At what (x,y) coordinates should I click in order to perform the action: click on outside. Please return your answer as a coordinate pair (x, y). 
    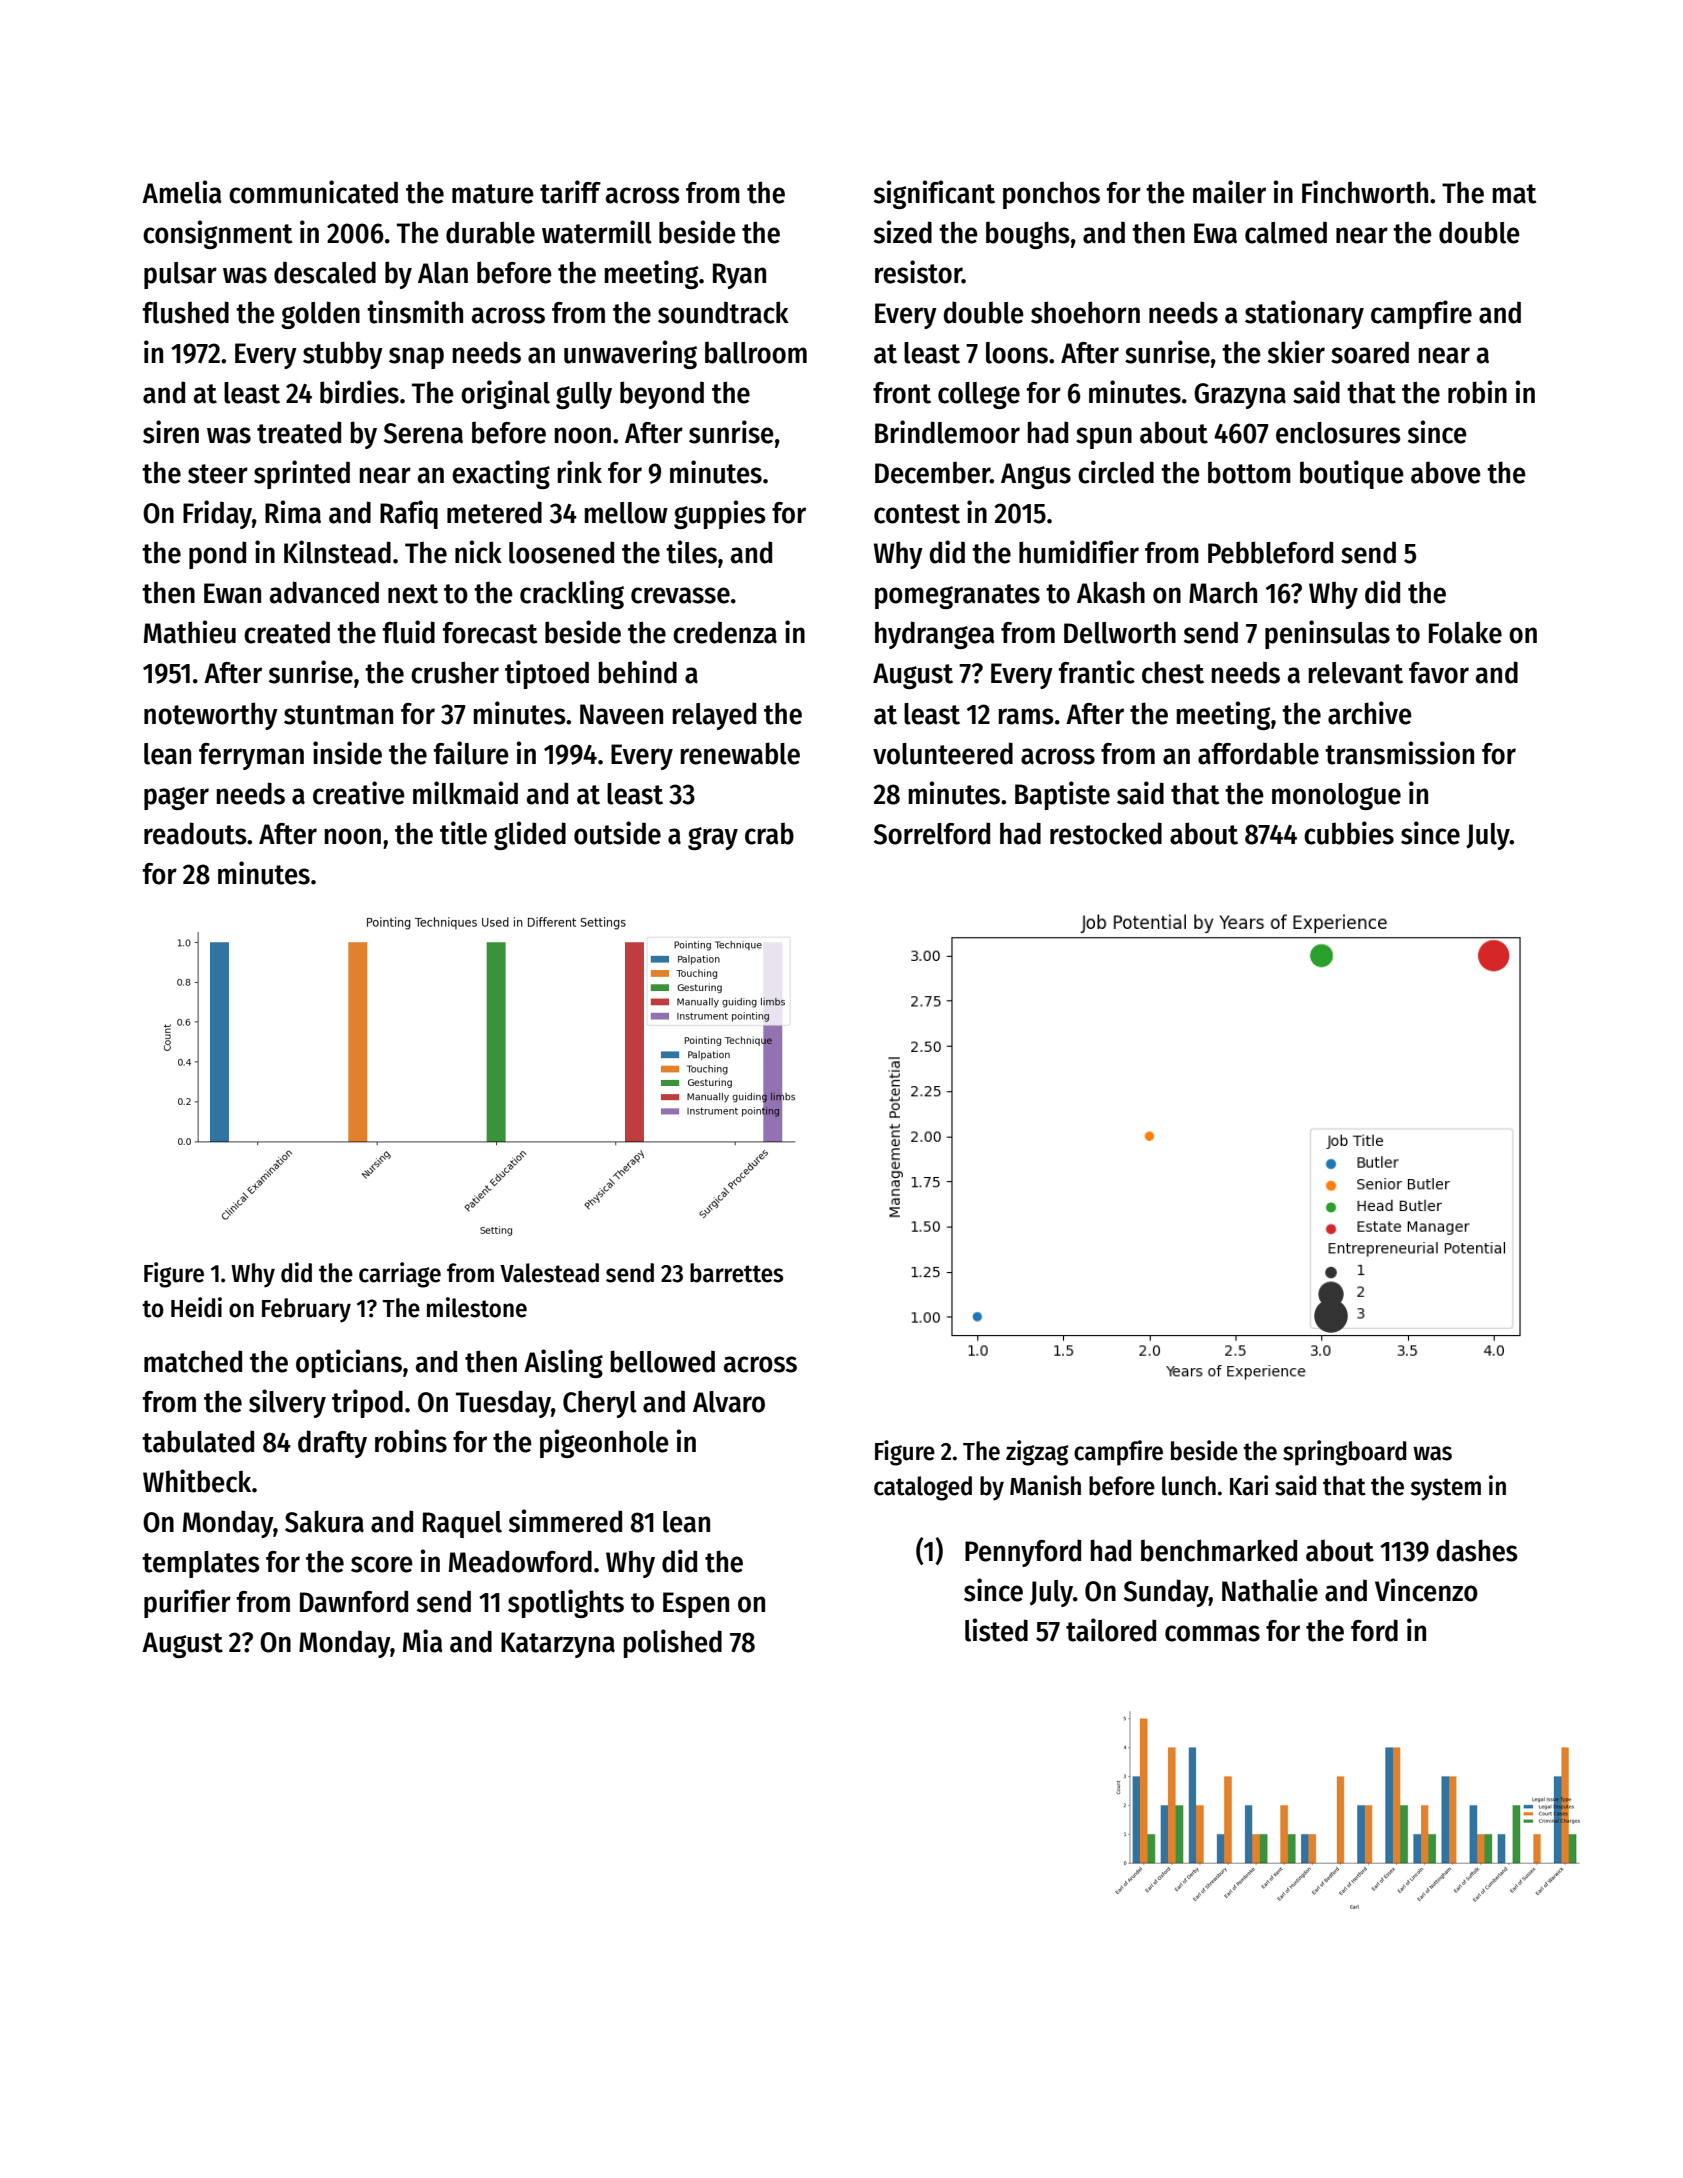
    Looking at the image, I should click on (617, 833).
